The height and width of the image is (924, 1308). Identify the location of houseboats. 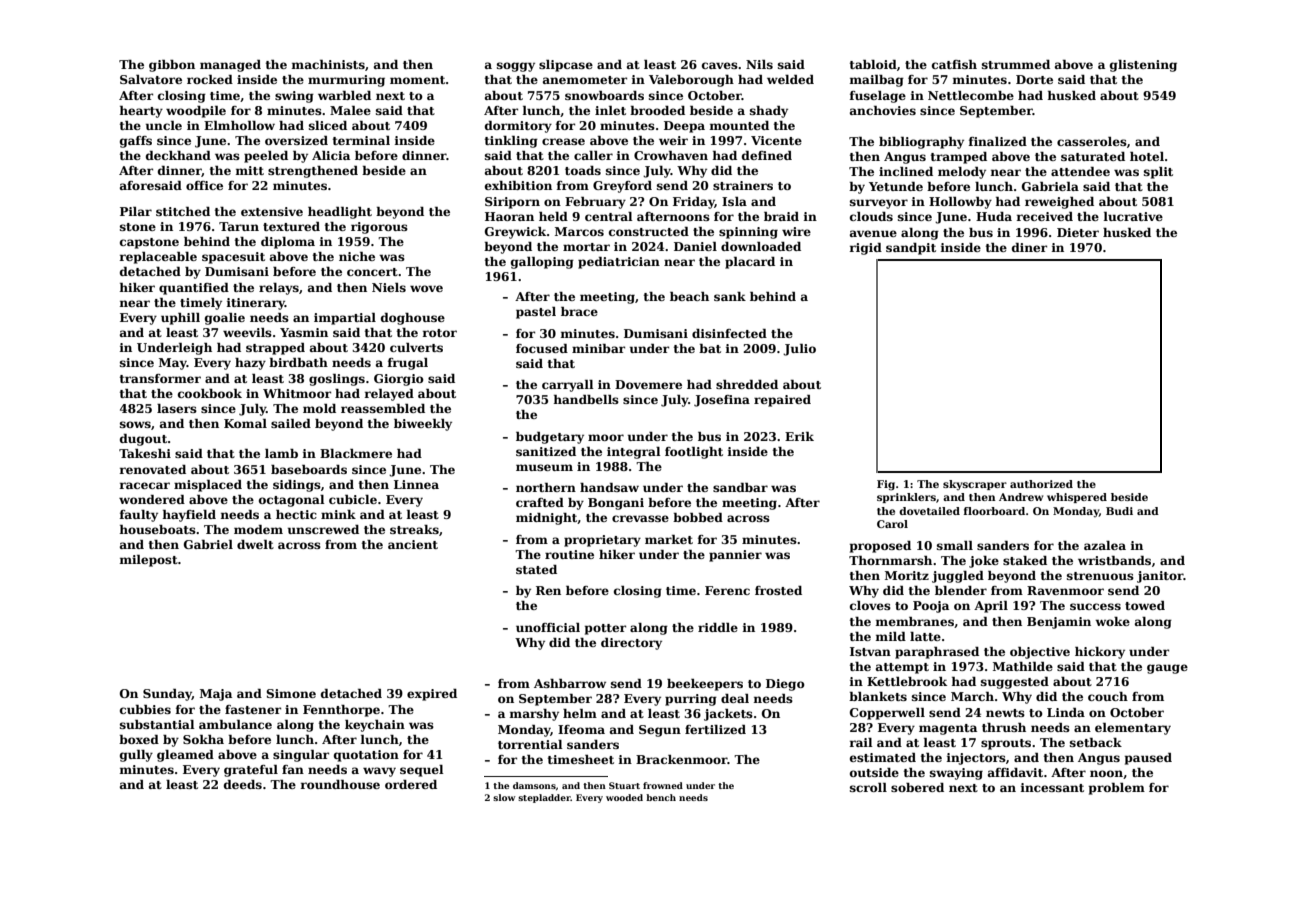
(157, 529).
